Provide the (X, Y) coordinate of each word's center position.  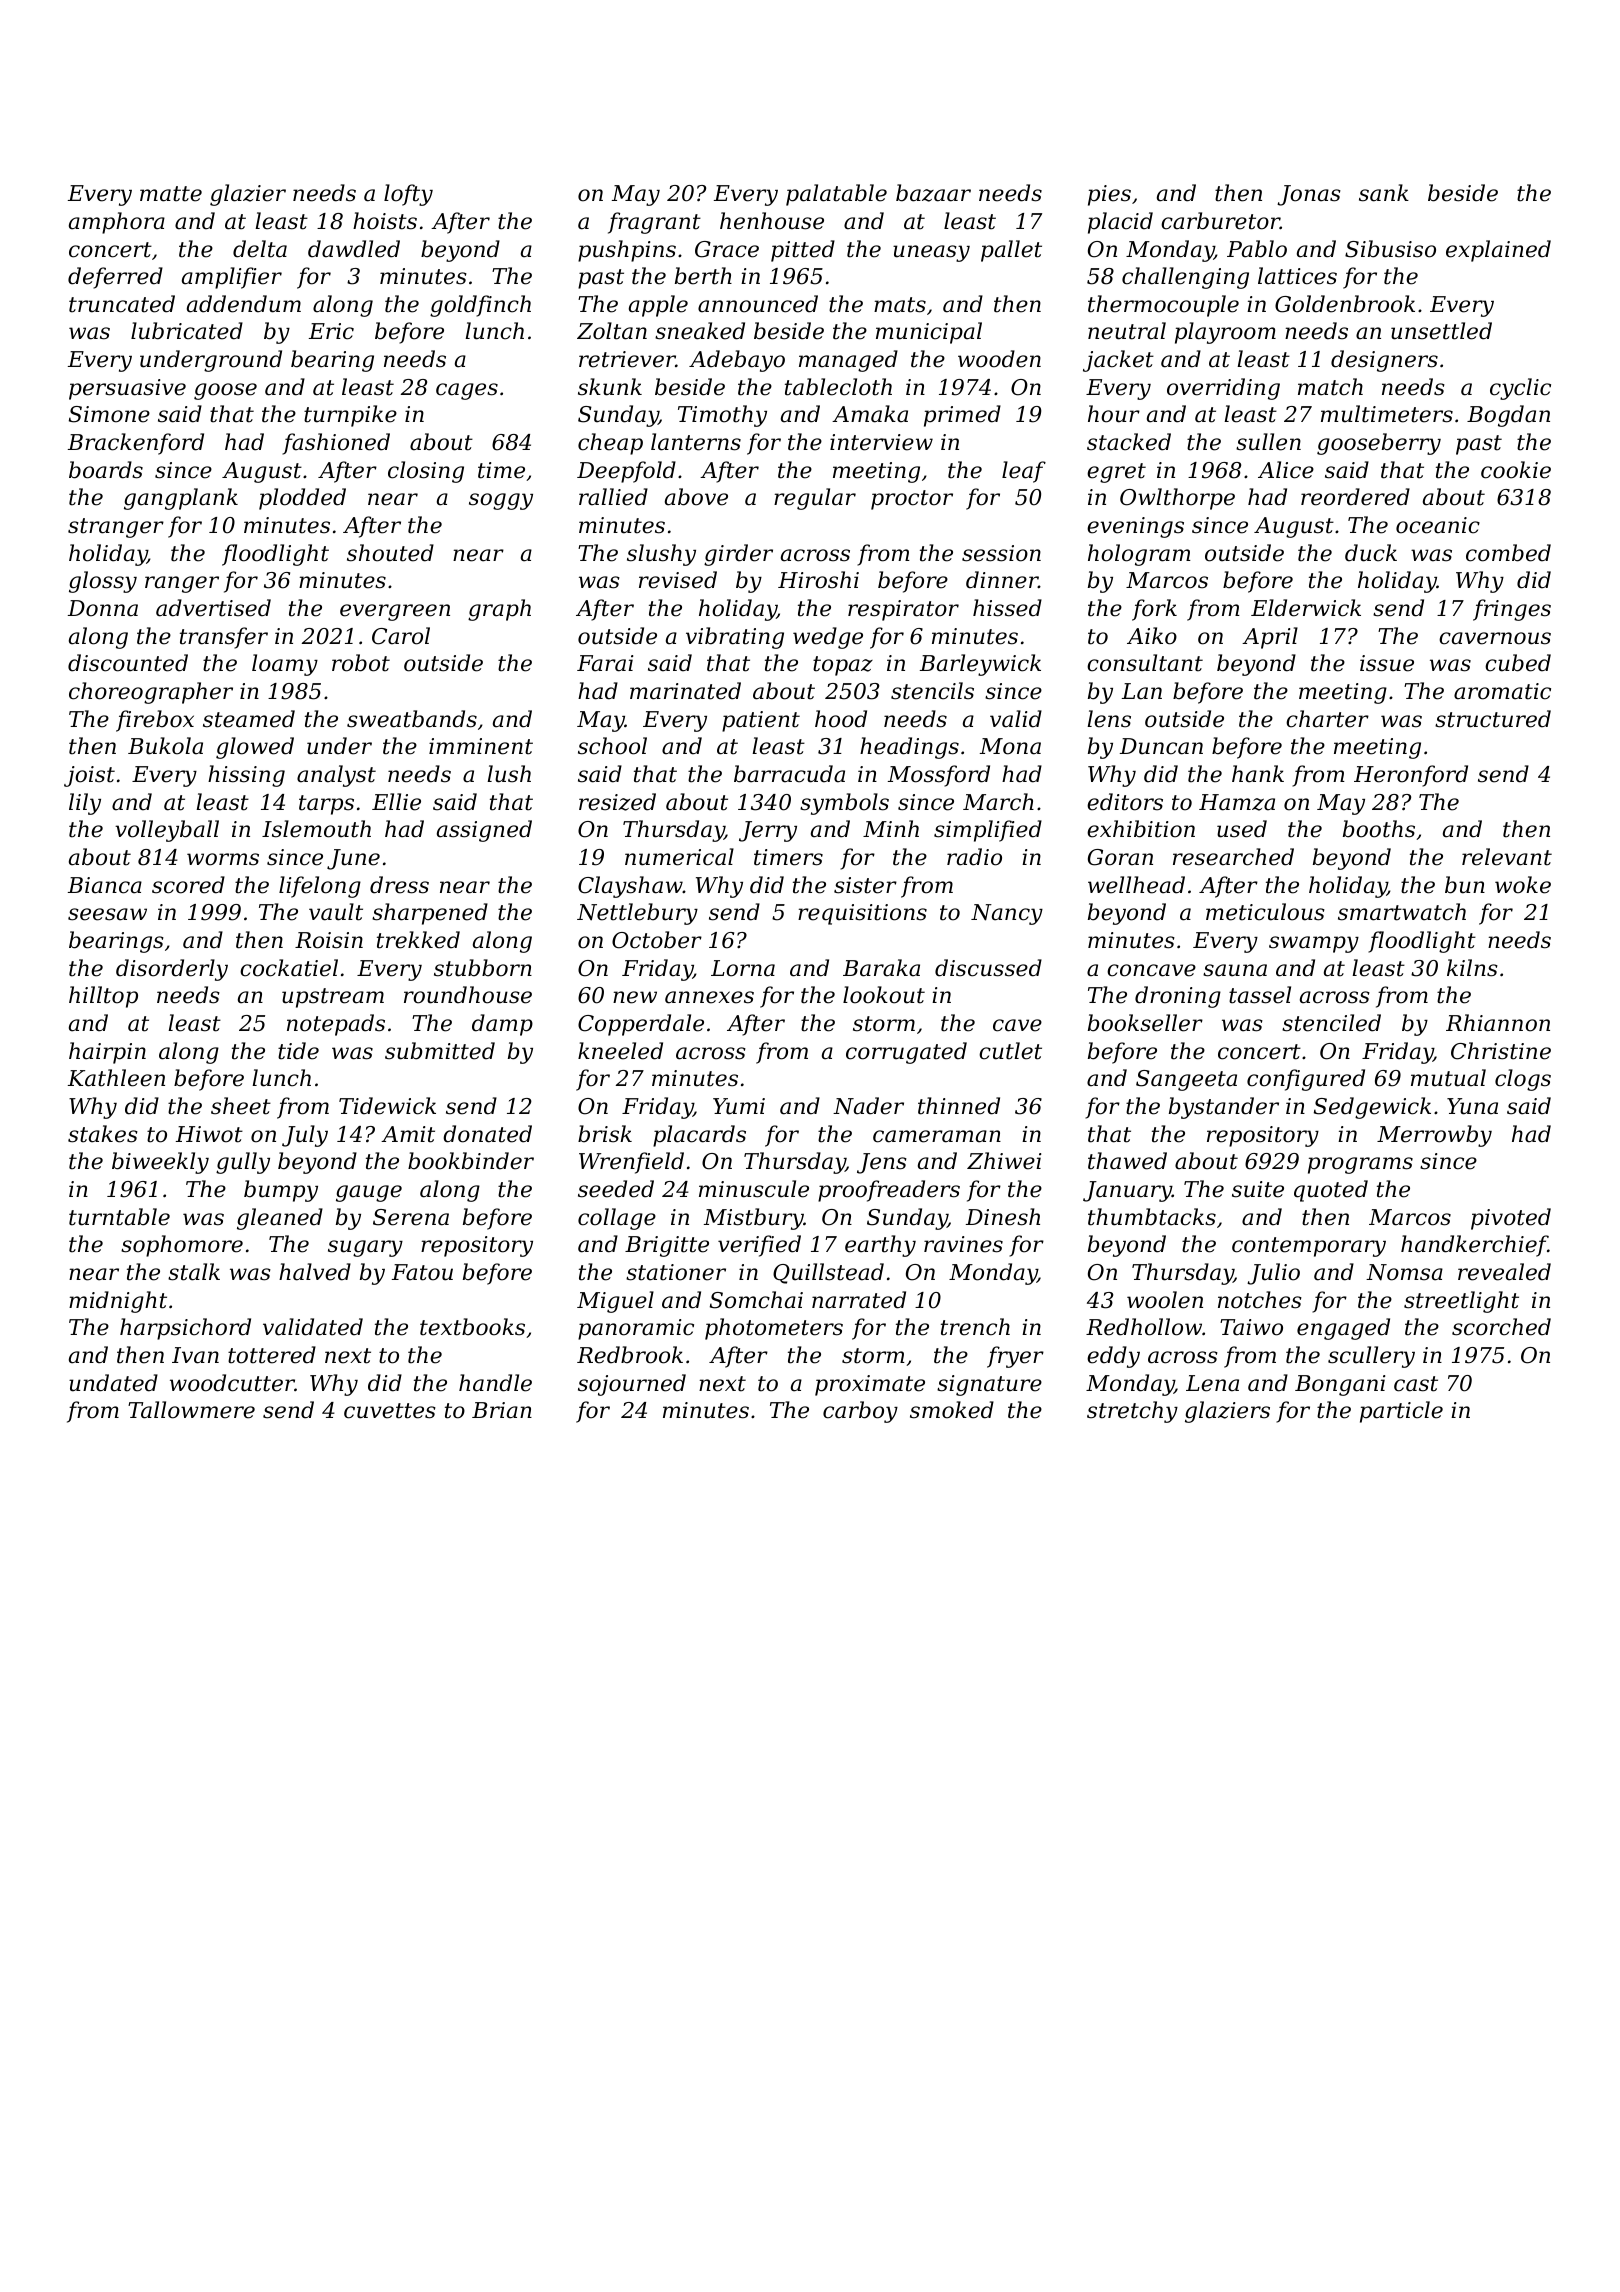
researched (1233, 857)
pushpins (627, 251)
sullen (1268, 442)
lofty (408, 195)
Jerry (768, 831)
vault (336, 912)
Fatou (422, 1272)
